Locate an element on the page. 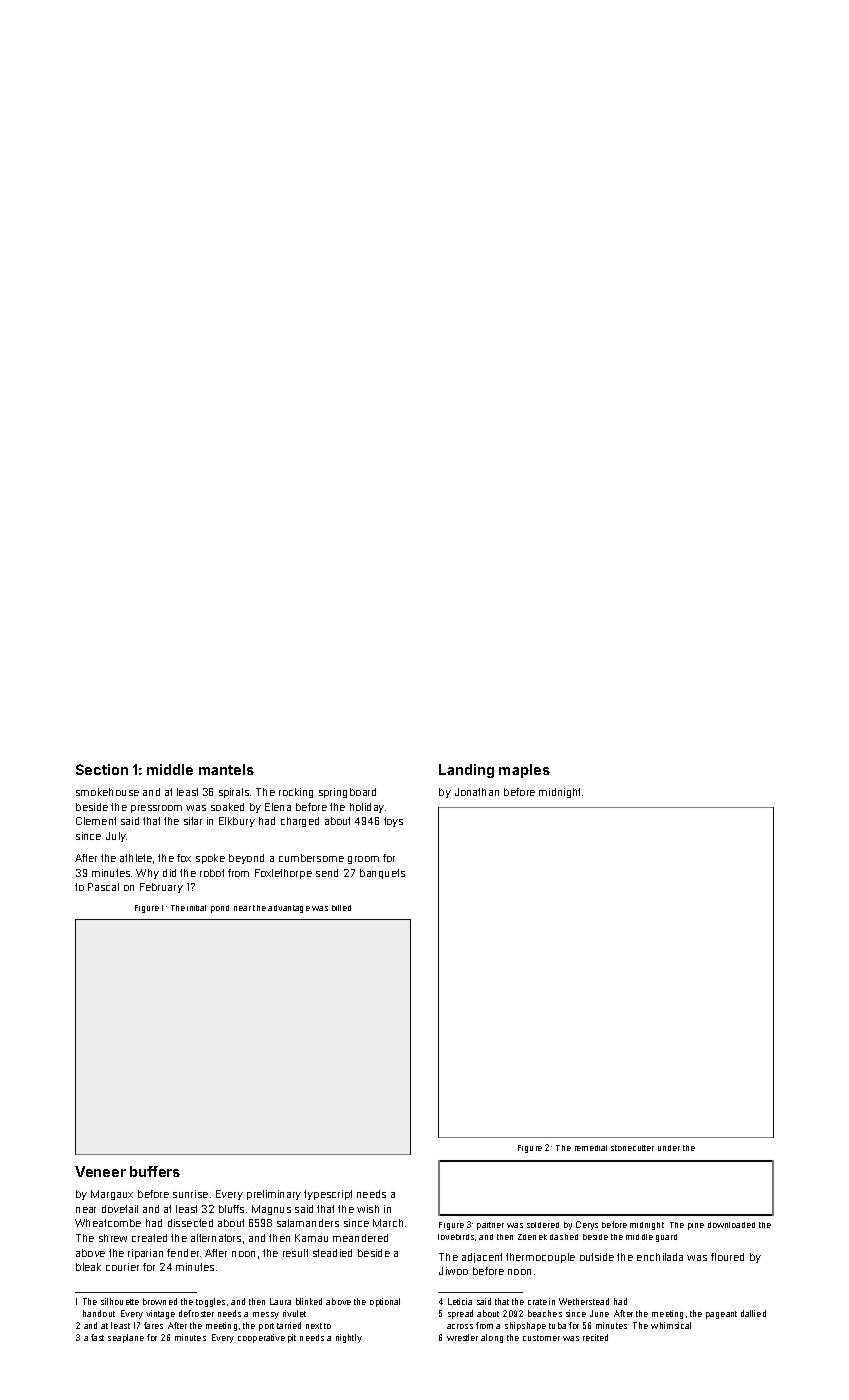 The width and height of the document is (849, 1400). under is located at coordinates (669, 1148).
